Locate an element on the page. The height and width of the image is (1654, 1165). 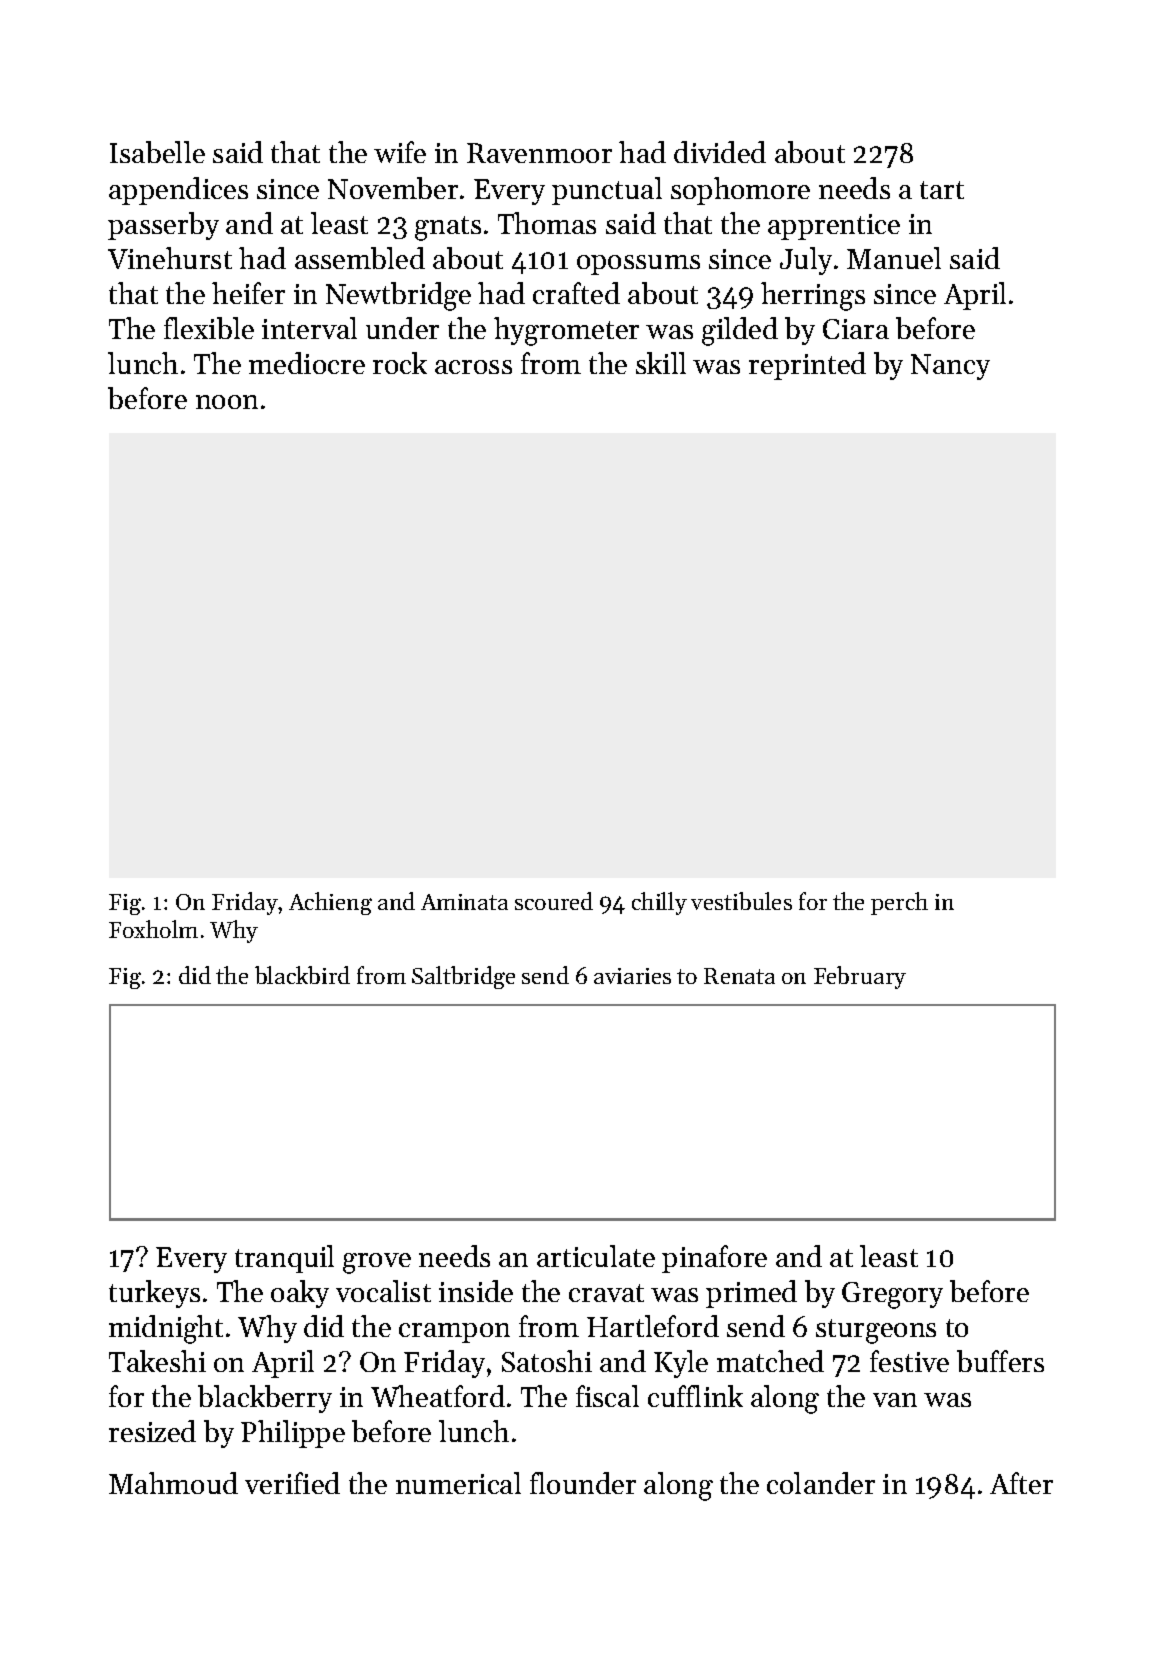
van is located at coordinates (895, 1400).
